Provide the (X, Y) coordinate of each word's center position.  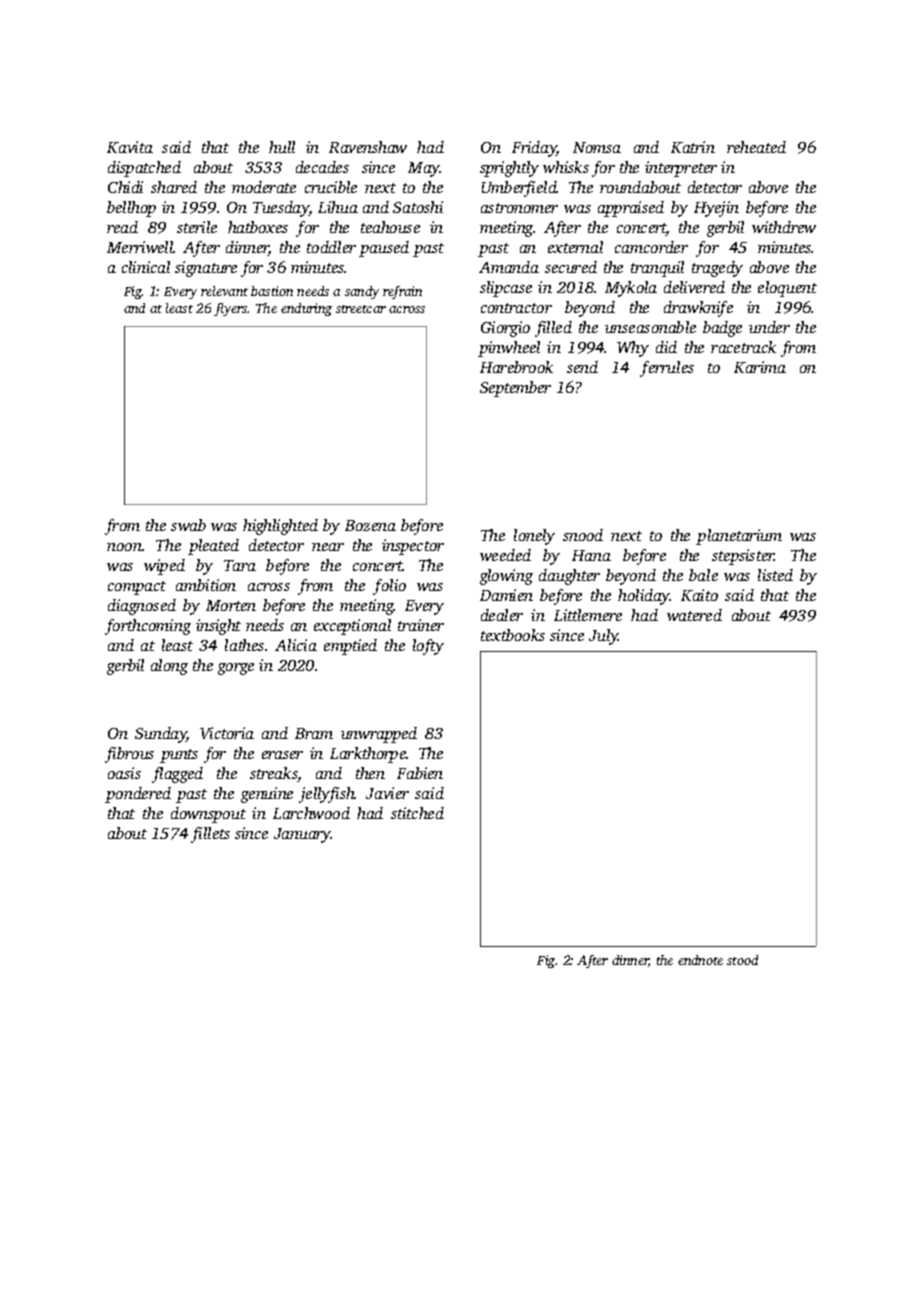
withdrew (784, 227)
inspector (413, 547)
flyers (231, 309)
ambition (206, 585)
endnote (700, 960)
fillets (210, 835)
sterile (197, 227)
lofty (428, 647)
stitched (417, 813)
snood (583, 535)
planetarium (739, 537)
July (604, 637)
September (515, 389)
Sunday (161, 735)
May (424, 169)
